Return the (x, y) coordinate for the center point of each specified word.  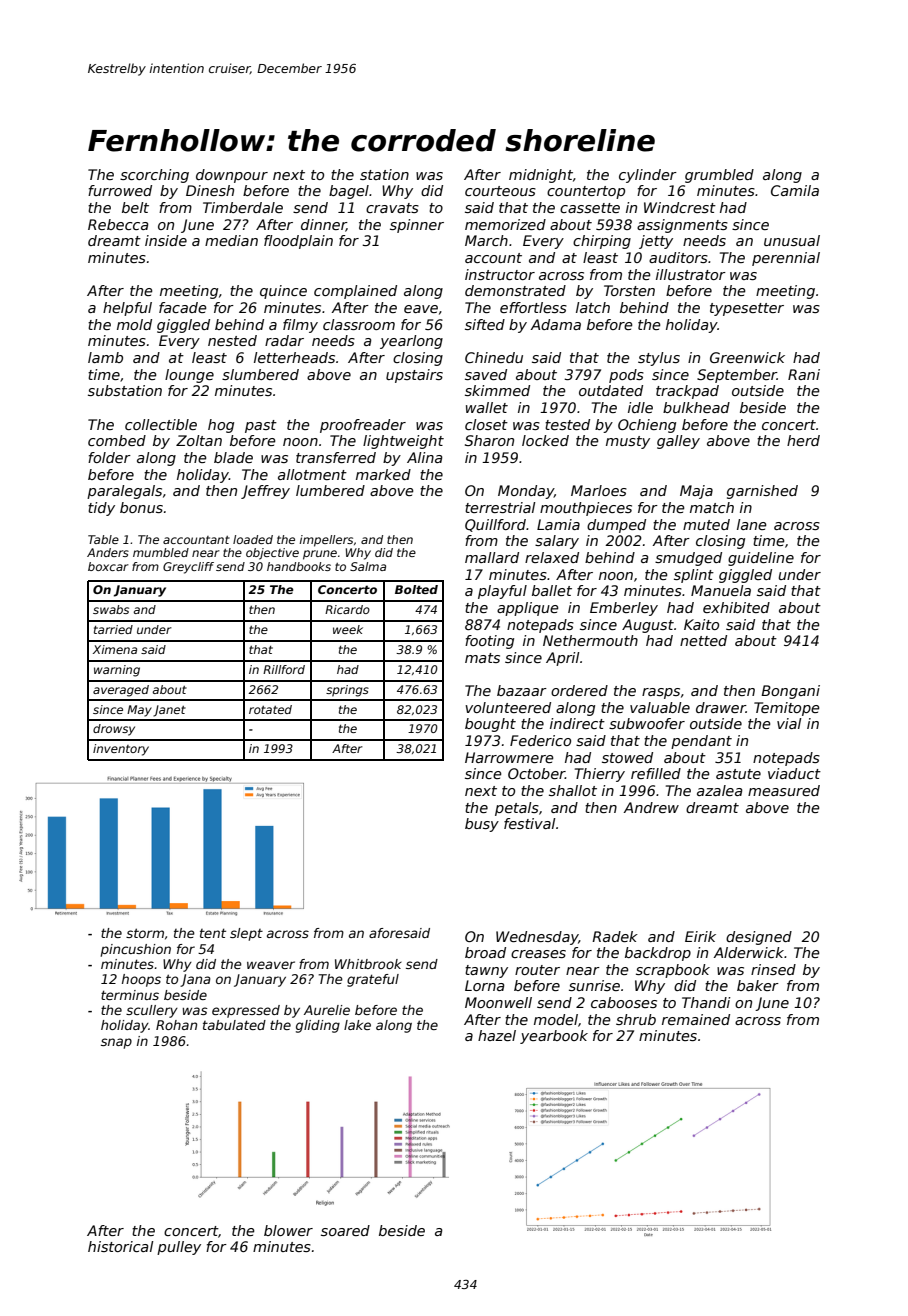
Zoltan (199, 440)
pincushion (136, 950)
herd (803, 440)
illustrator (691, 274)
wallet (487, 407)
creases (538, 954)
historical (121, 1246)
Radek (615, 936)
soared (345, 1230)
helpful (127, 309)
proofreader (363, 426)
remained (696, 1019)
